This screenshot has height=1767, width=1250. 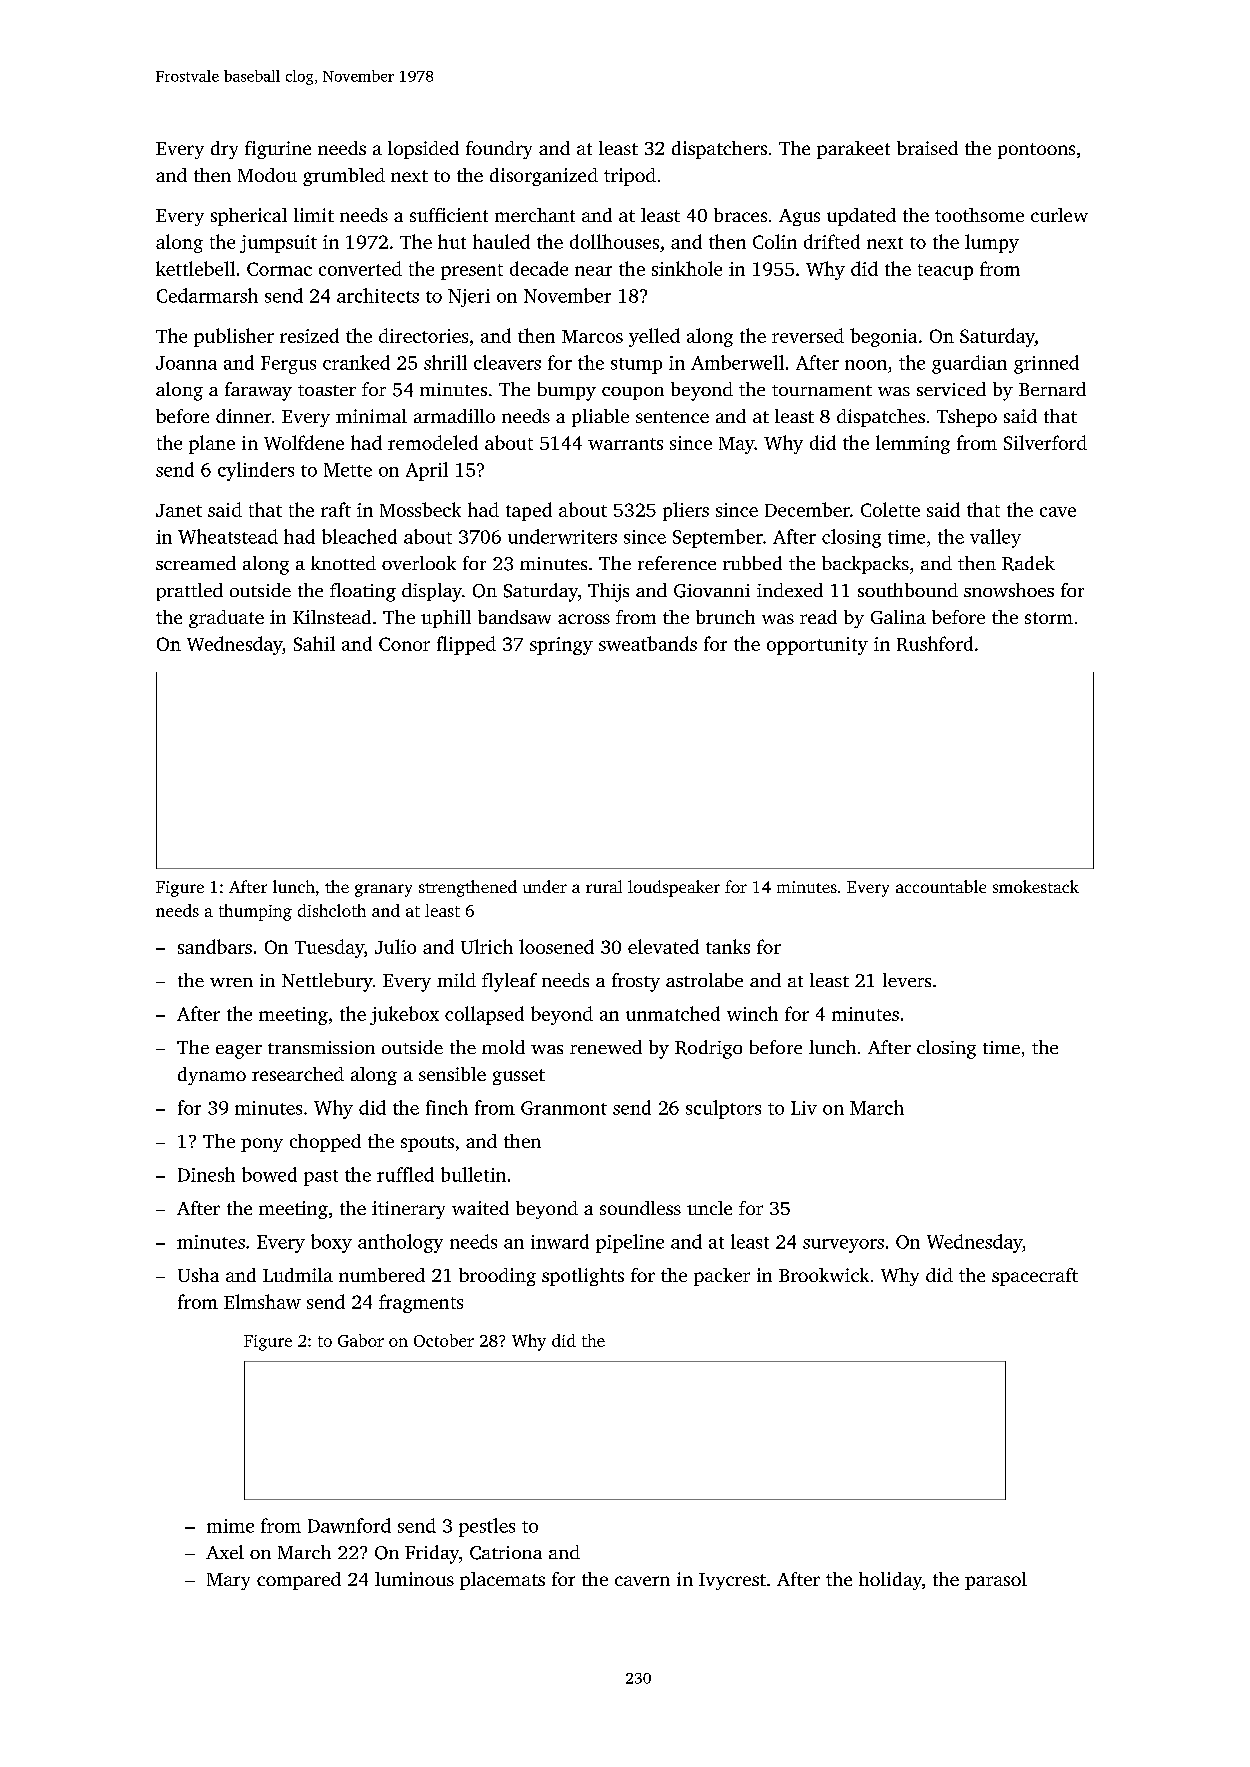 I want to click on pontoons, so click(x=1036, y=151).
